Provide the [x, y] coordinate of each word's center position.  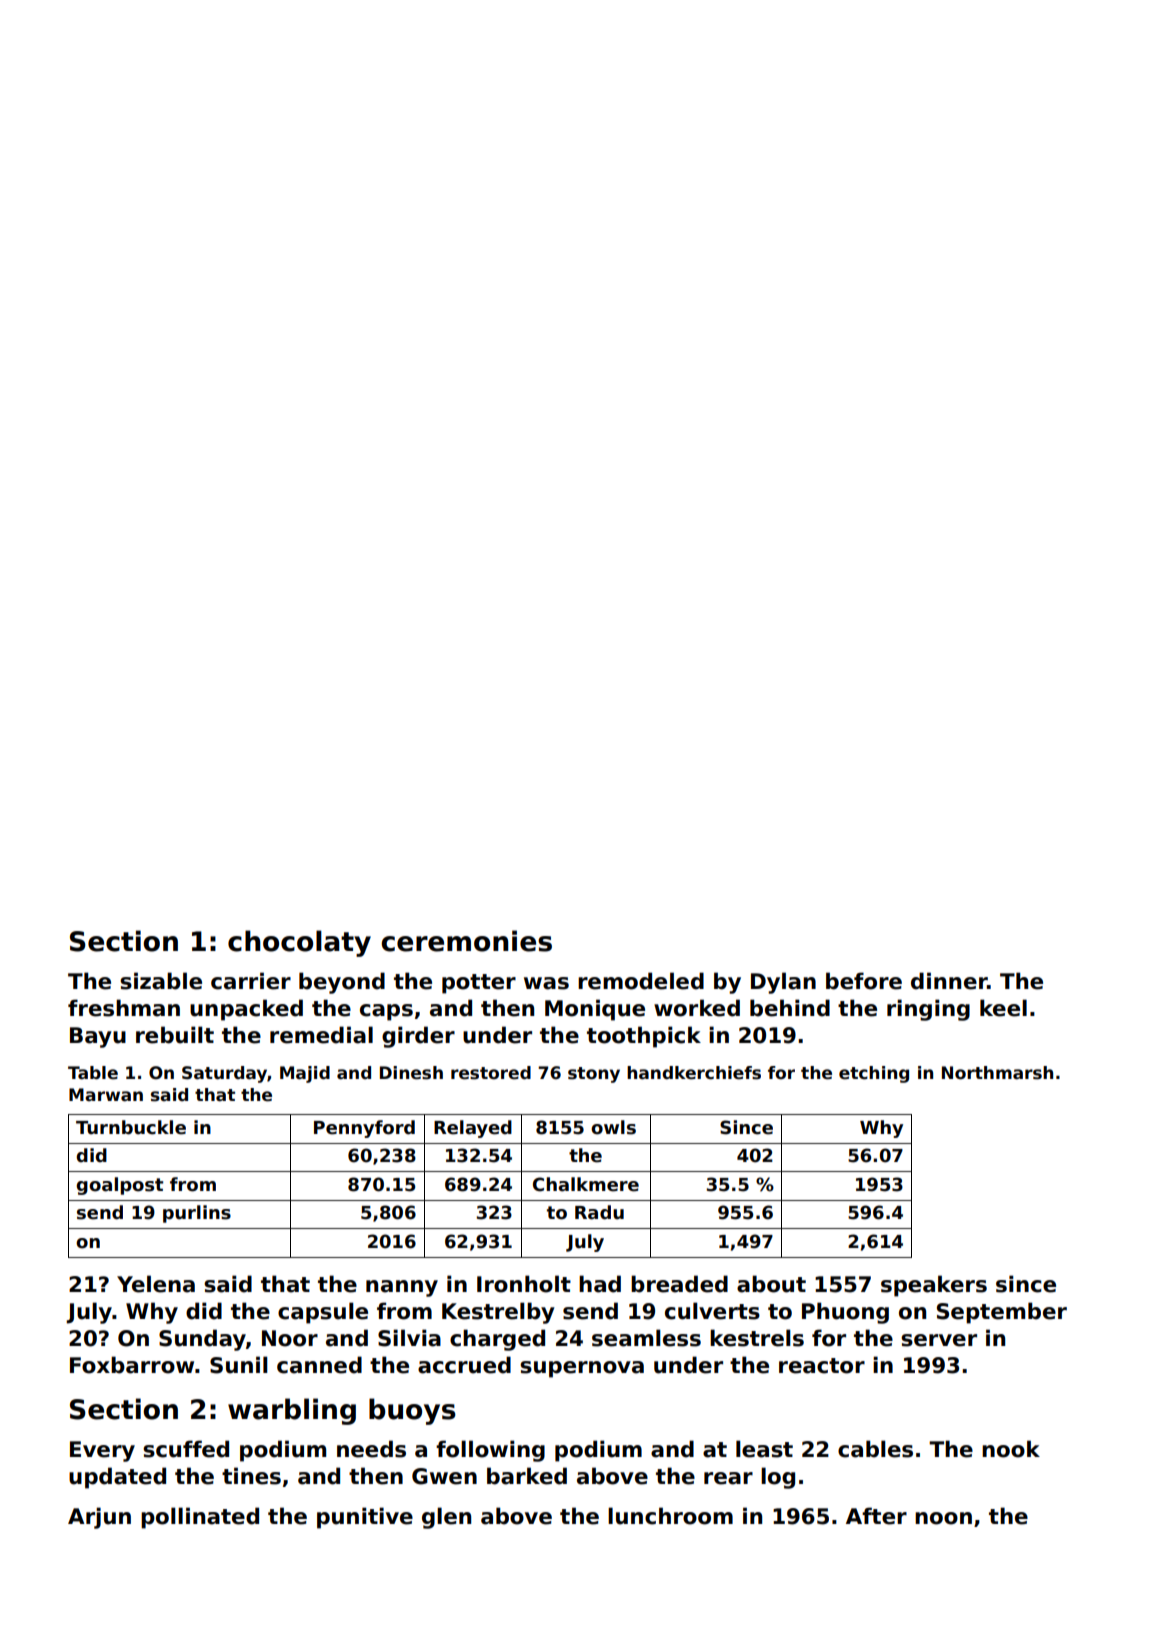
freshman [124, 1008]
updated [117, 1478]
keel [1003, 1008]
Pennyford [364, 1129]
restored [491, 1073]
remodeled [641, 981]
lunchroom [670, 1516]
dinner [949, 981]
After [876, 1516]
